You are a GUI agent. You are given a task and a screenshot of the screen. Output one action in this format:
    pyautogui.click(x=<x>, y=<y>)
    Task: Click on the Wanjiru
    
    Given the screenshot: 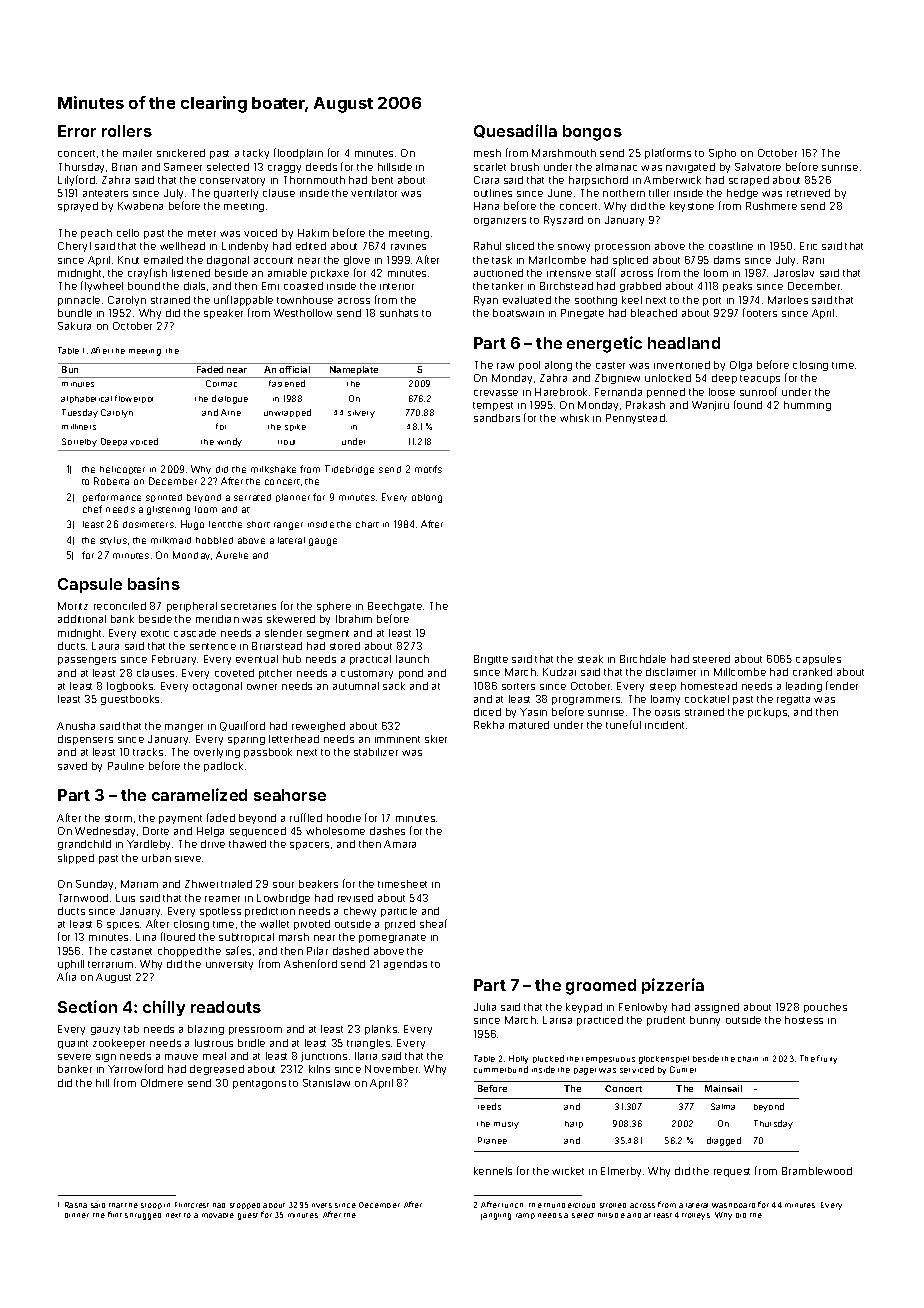 What is the action you would take?
    pyautogui.click(x=710, y=406)
